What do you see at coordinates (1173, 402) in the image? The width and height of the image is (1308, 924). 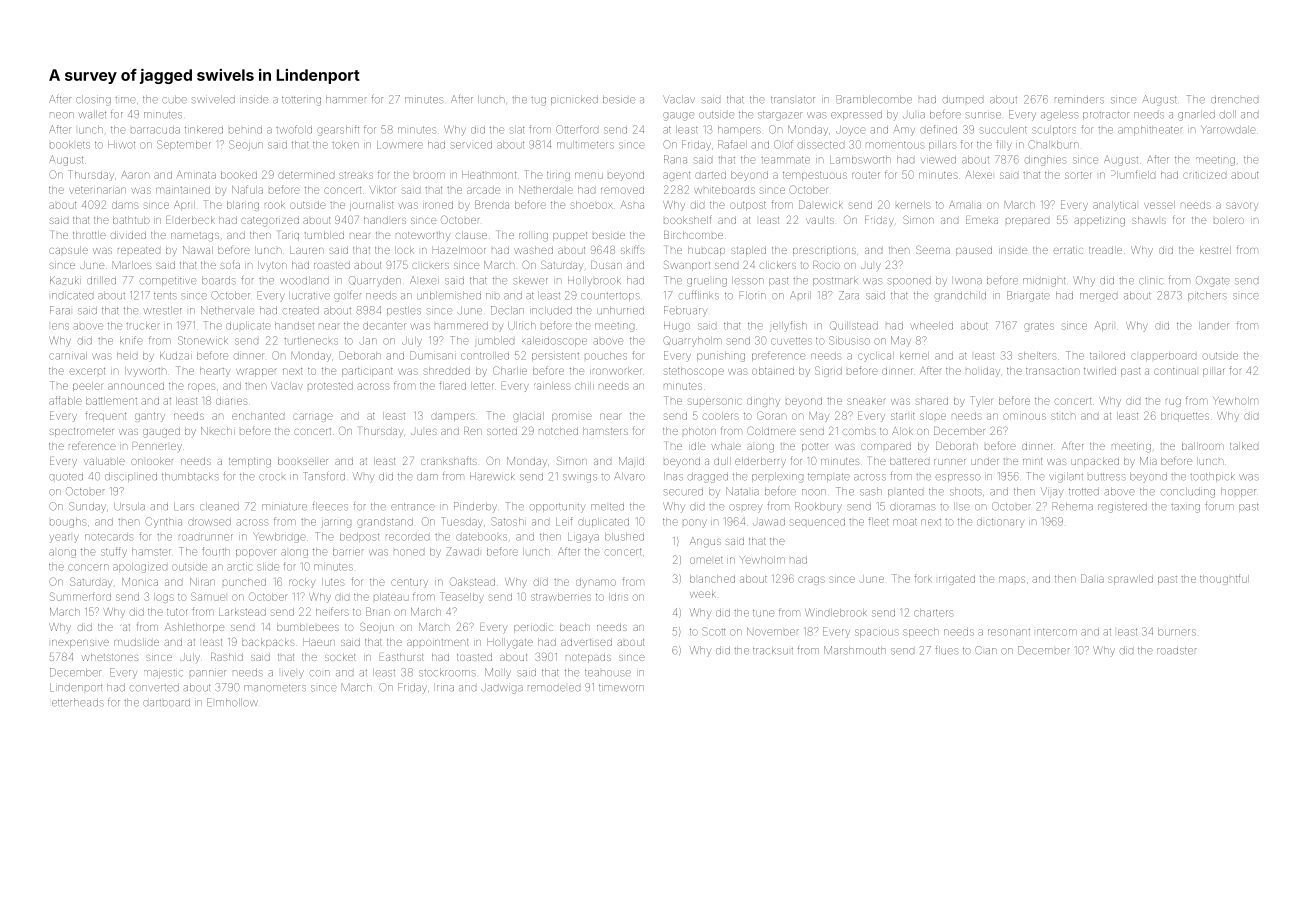 I see `rug` at bounding box center [1173, 402].
